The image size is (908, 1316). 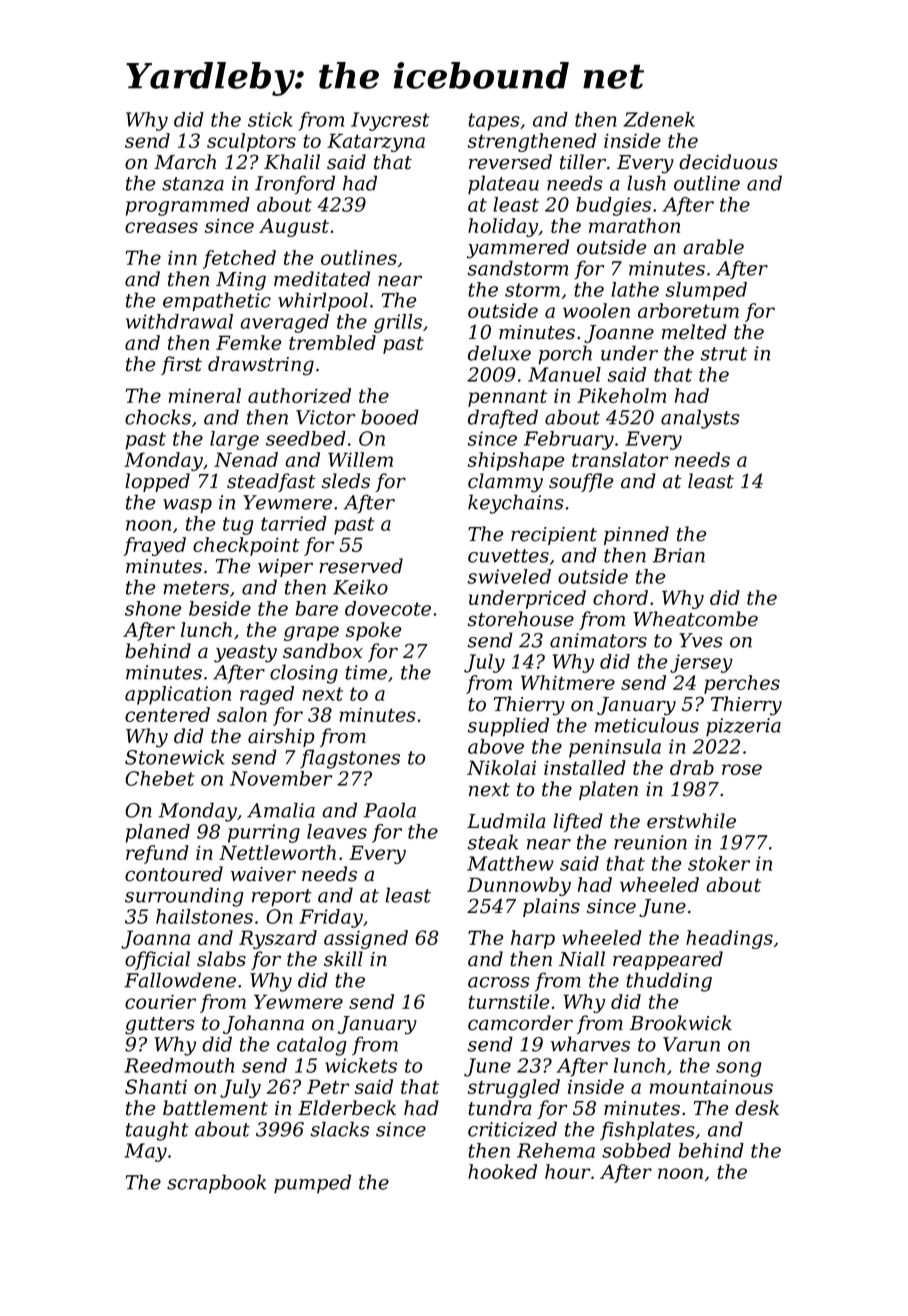 I want to click on beside, so click(x=220, y=608).
